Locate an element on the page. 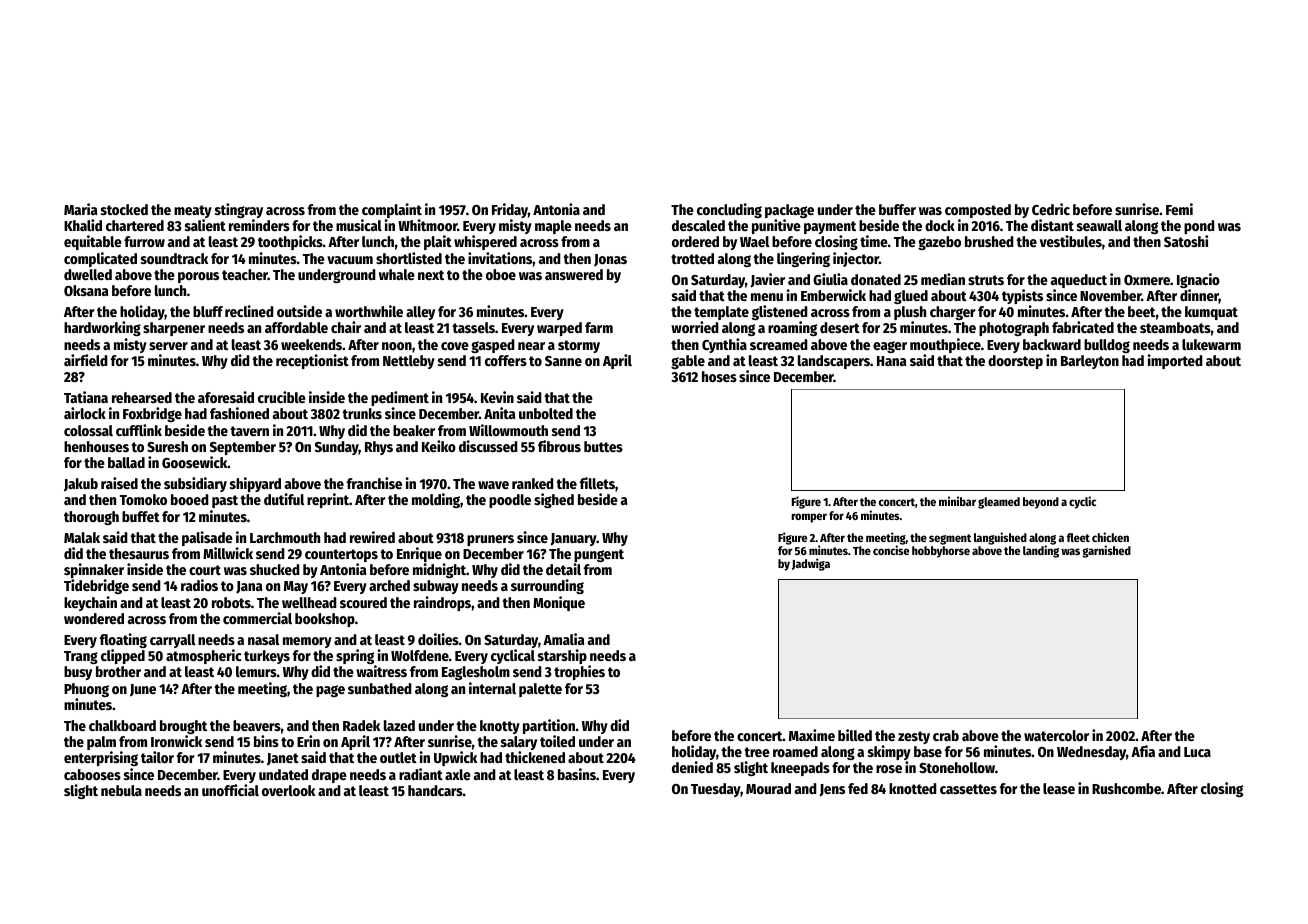  descaled is located at coordinates (698, 225).
